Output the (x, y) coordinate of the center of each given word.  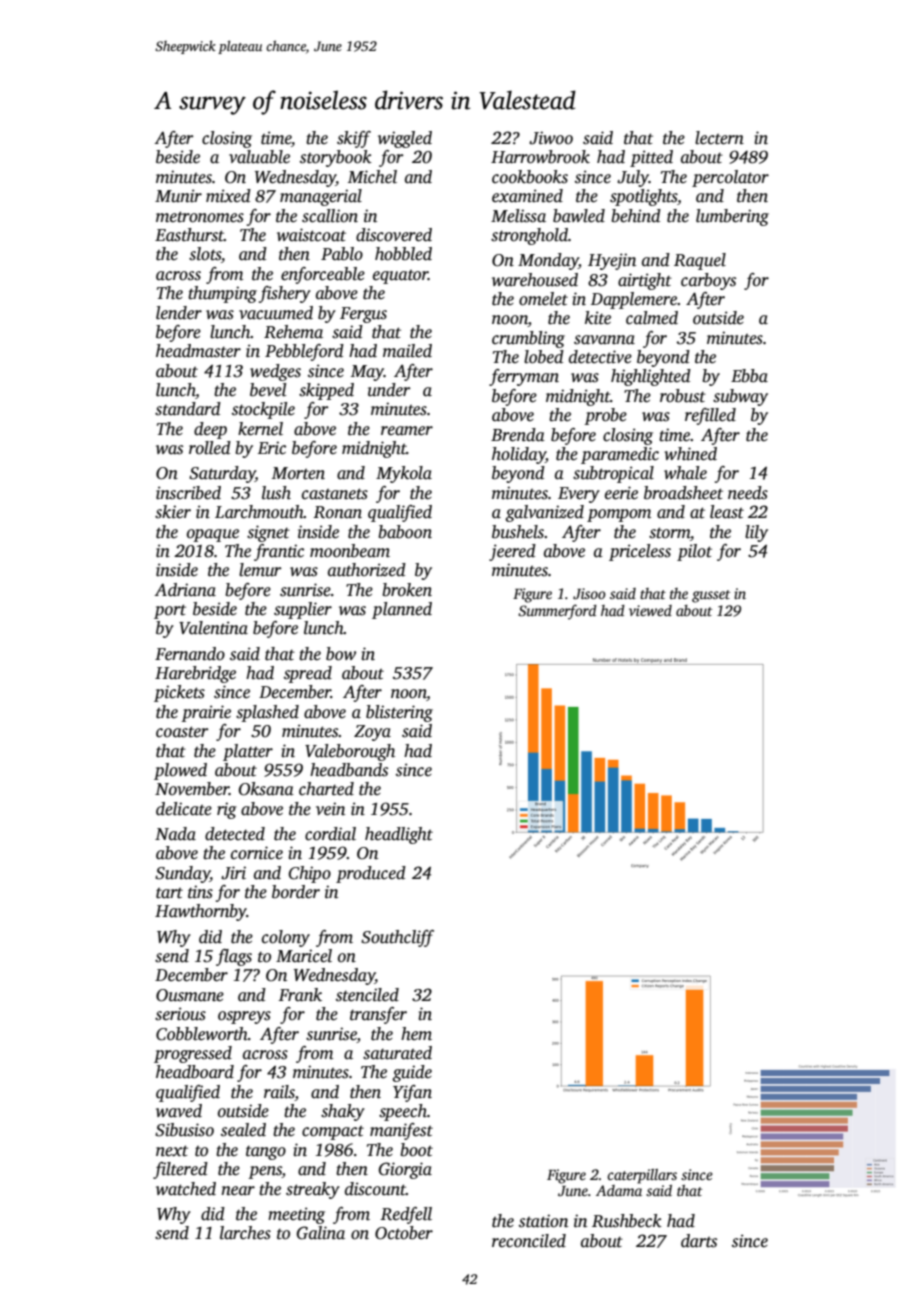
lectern (719, 138)
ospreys (244, 1017)
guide (412, 1073)
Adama (619, 1190)
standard (188, 409)
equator (400, 277)
